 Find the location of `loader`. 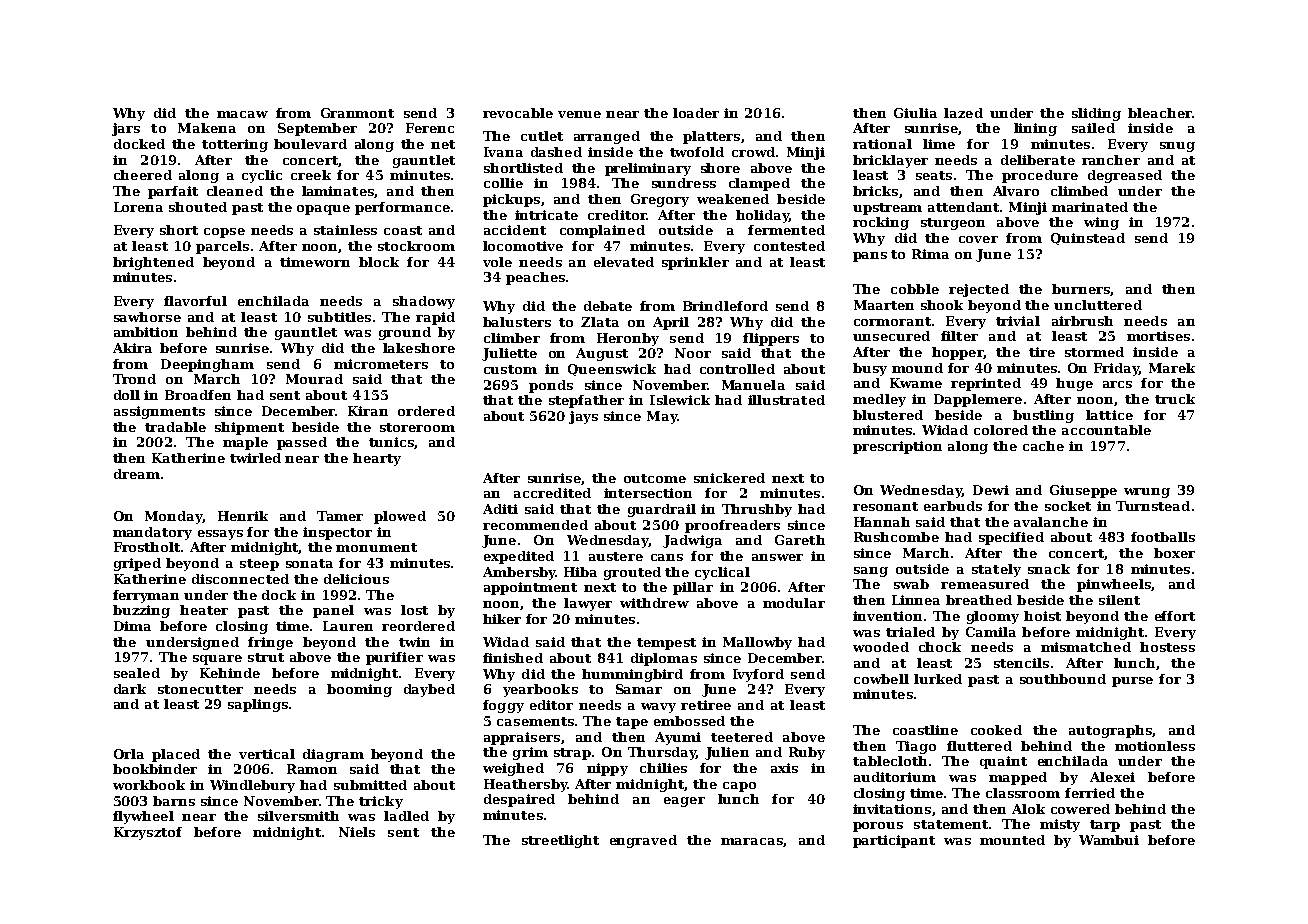

loader is located at coordinates (696, 113).
